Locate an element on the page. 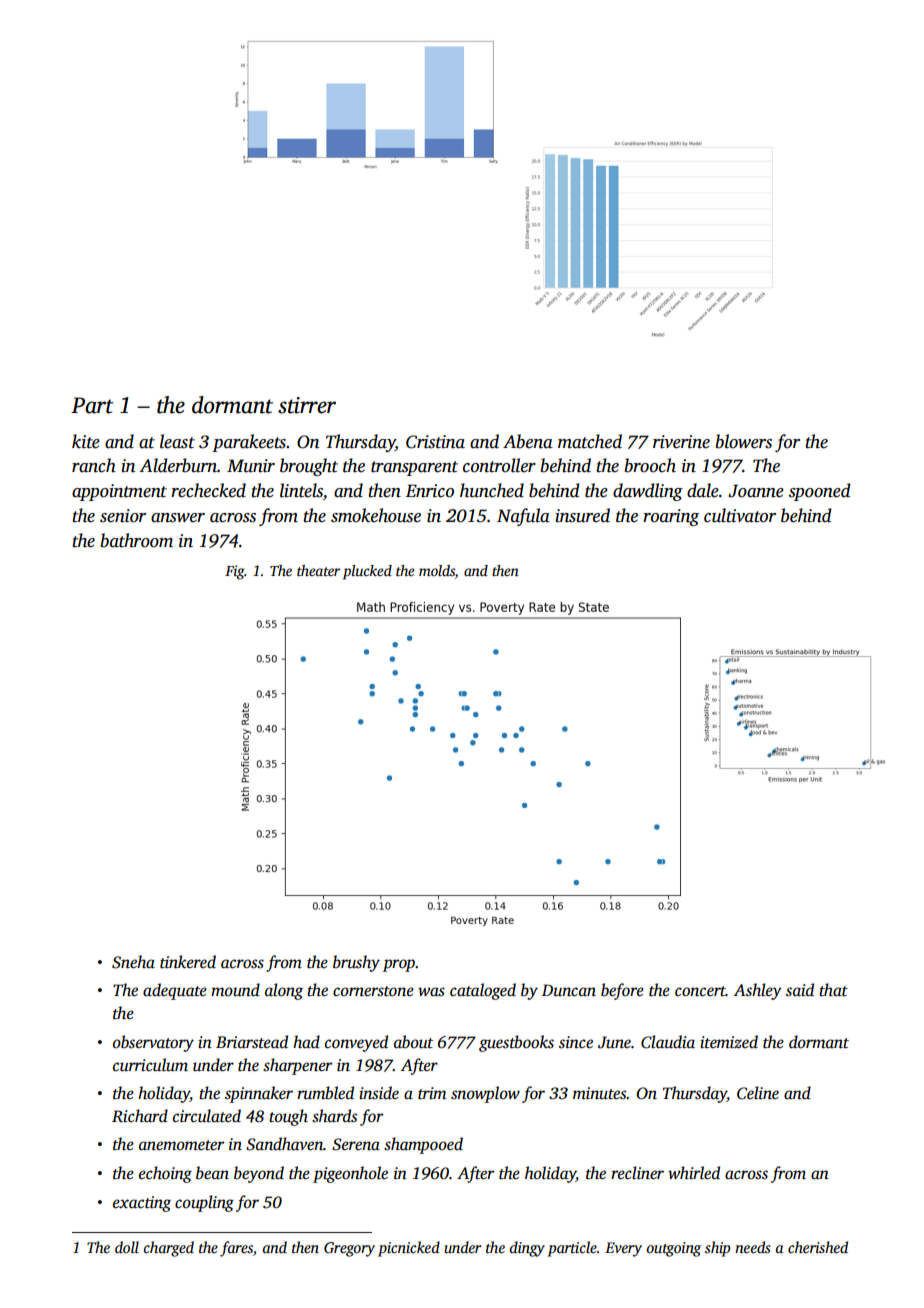 The width and height of the document is (924, 1308). senior is located at coordinates (123, 516).
